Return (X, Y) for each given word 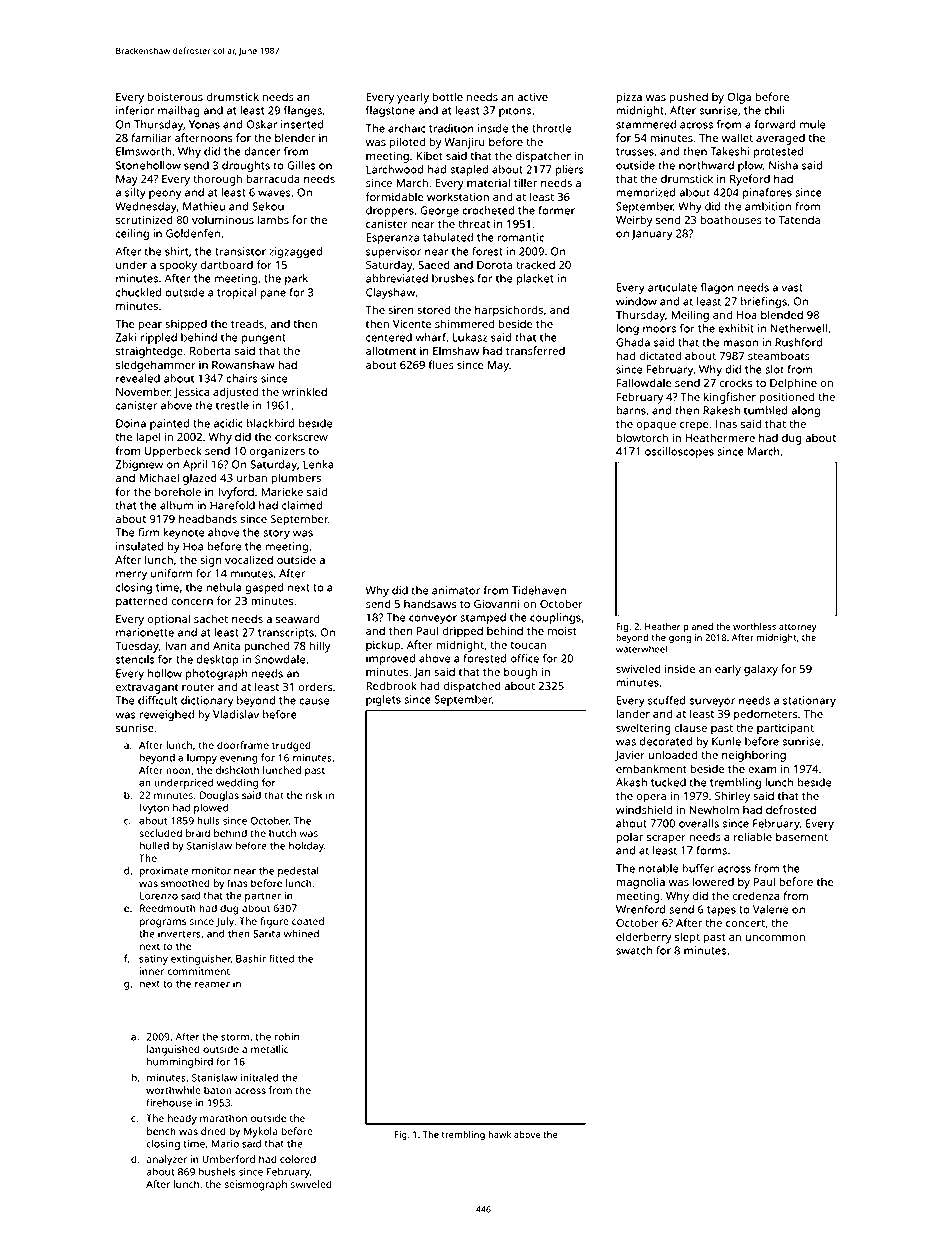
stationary (809, 701)
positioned (787, 398)
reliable (753, 836)
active (532, 96)
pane (273, 294)
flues (441, 364)
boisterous (175, 96)
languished (173, 1050)
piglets (383, 700)
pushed (689, 98)
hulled (154, 845)
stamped (483, 618)
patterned (141, 602)
